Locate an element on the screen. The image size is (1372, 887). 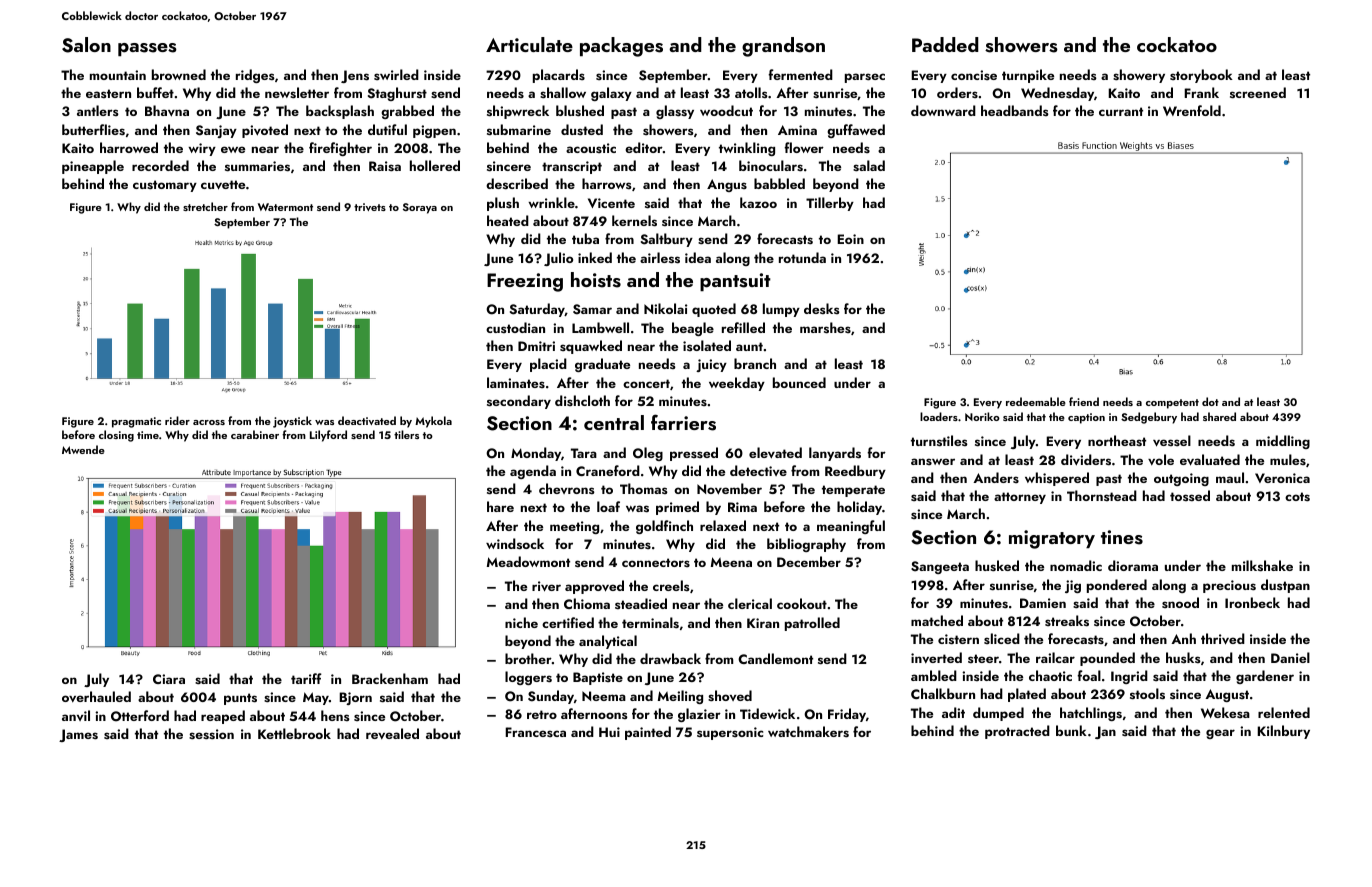
Lilyford is located at coordinates (328, 436).
